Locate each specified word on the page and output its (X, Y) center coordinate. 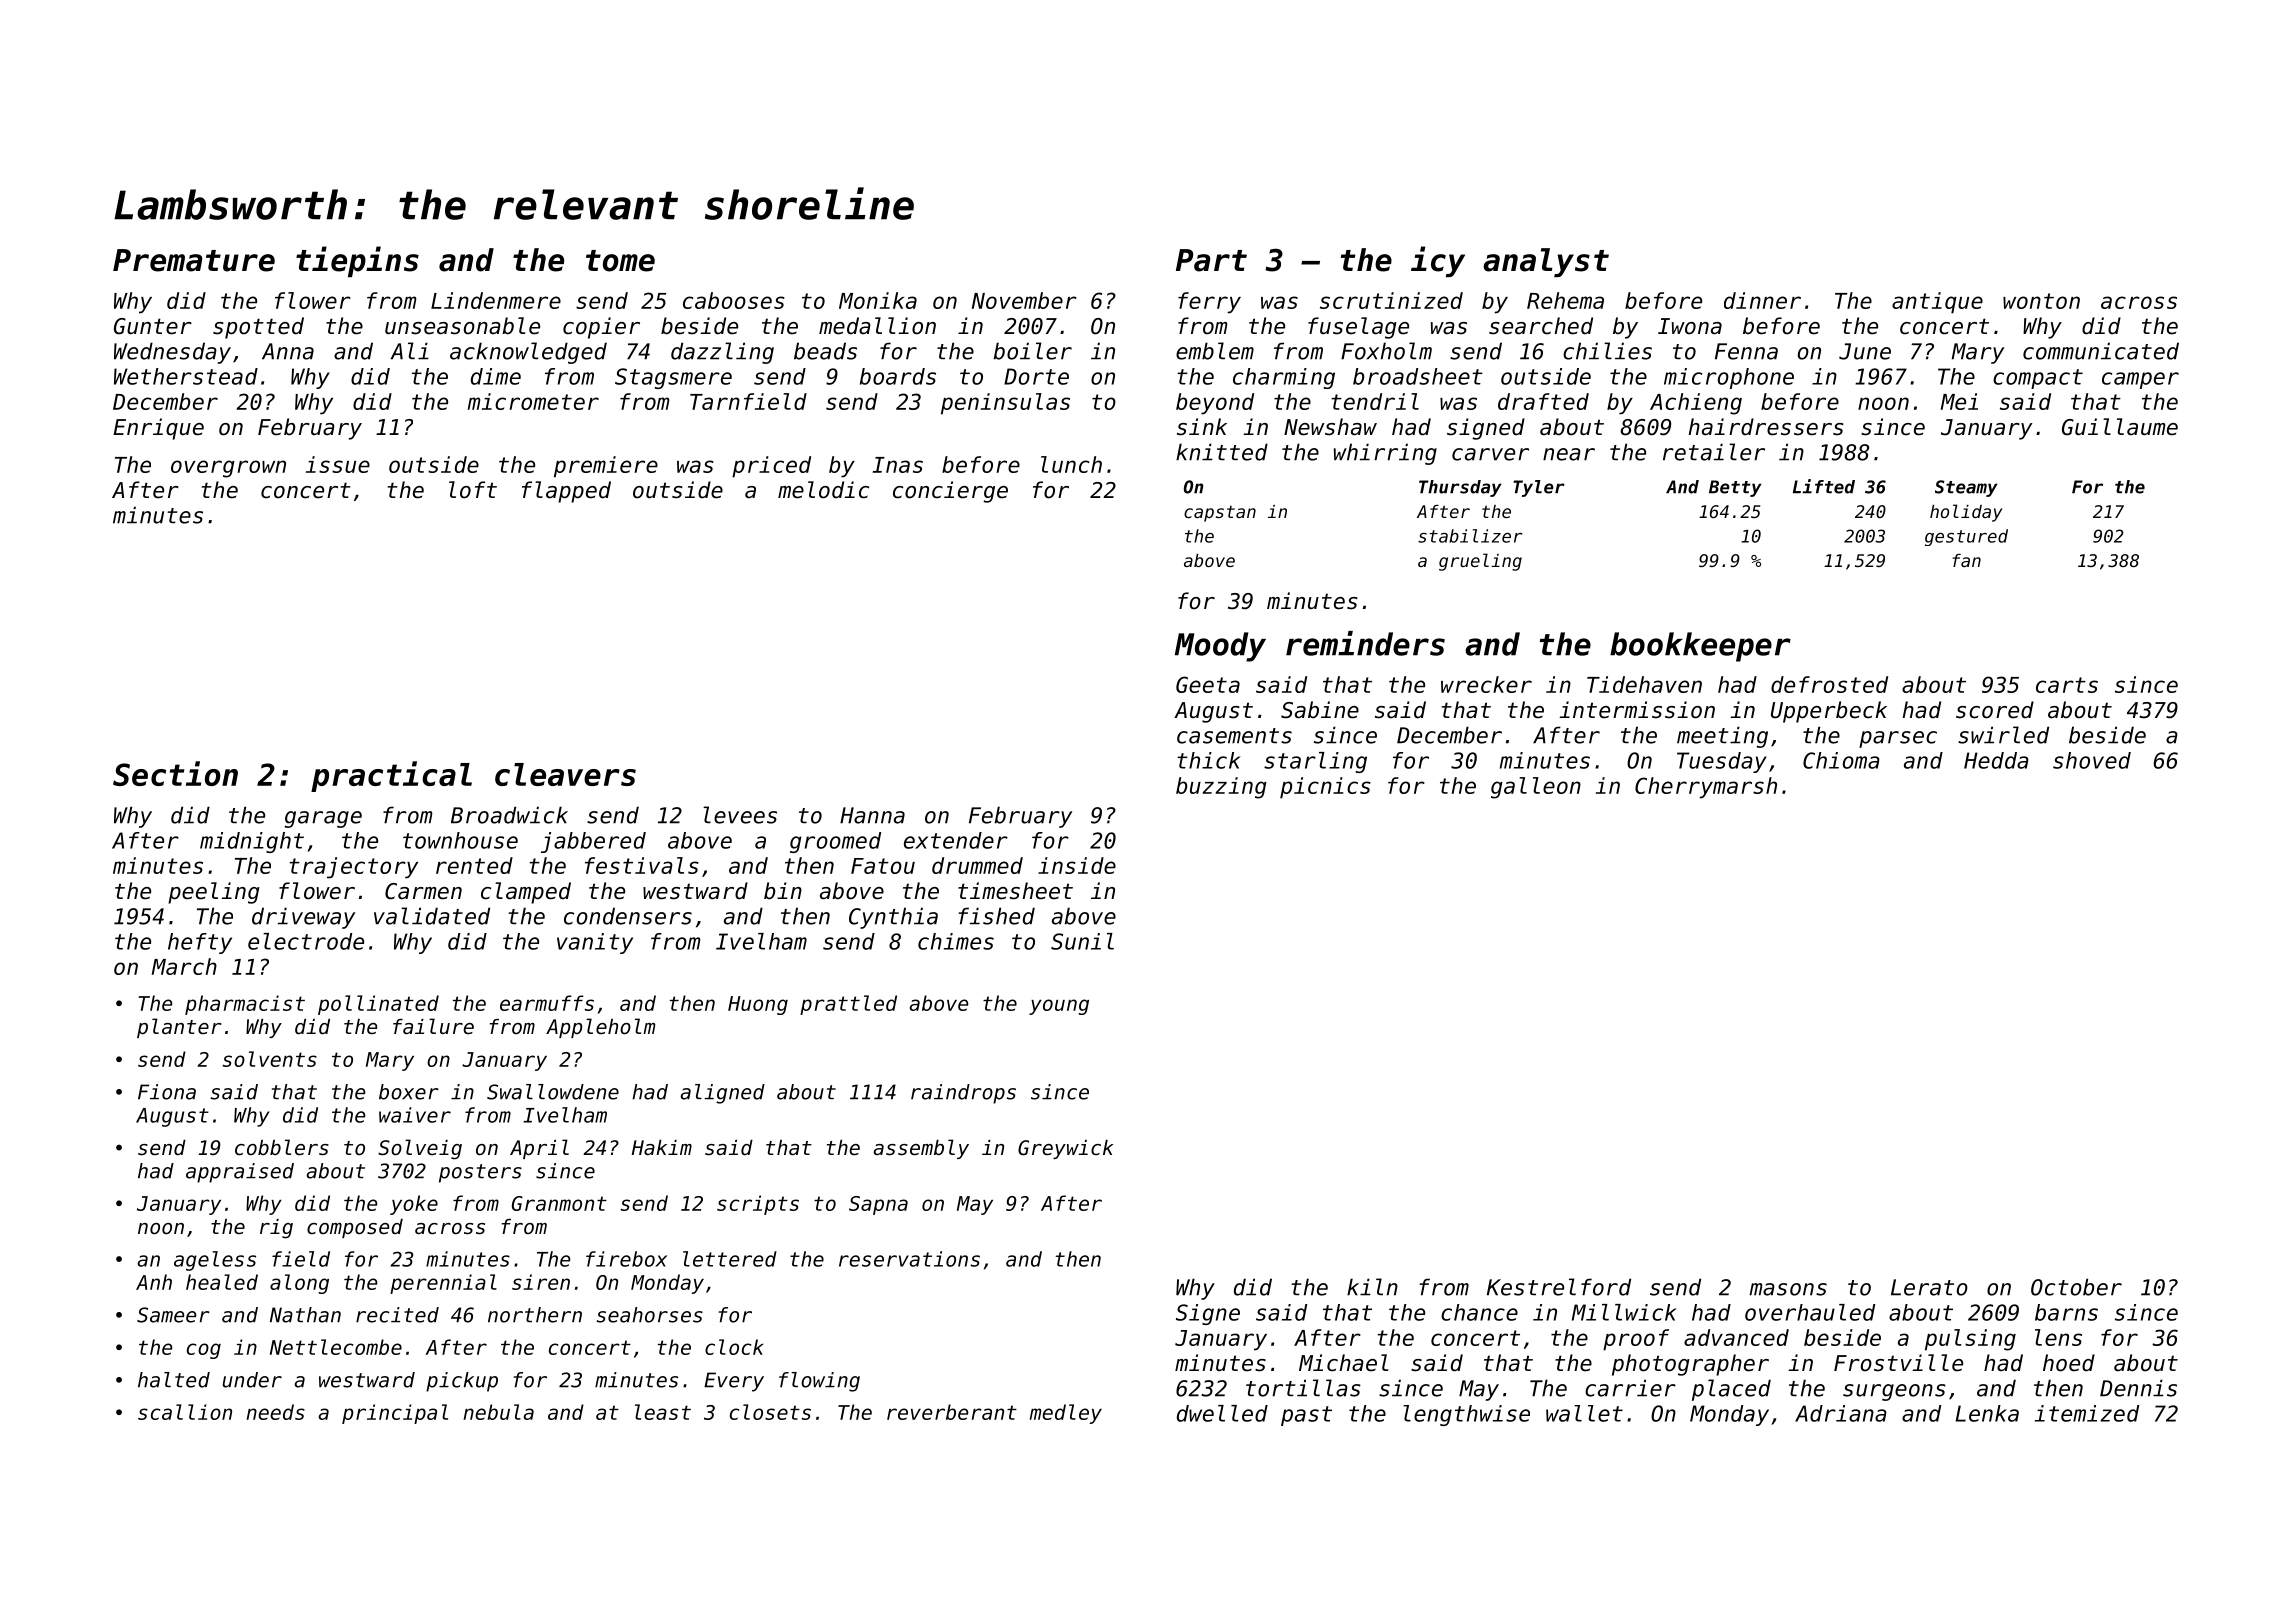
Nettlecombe (336, 1347)
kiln (1372, 1287)
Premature (194, 260)
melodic (823, 490)
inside (1077, 865)
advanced (1736, 1337)
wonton (2041, 301)
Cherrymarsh (1706, 788)
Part (1211, 260)
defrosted (1829, 684)
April (539, 1149)
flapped (566, 492)
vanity (595, 943)
